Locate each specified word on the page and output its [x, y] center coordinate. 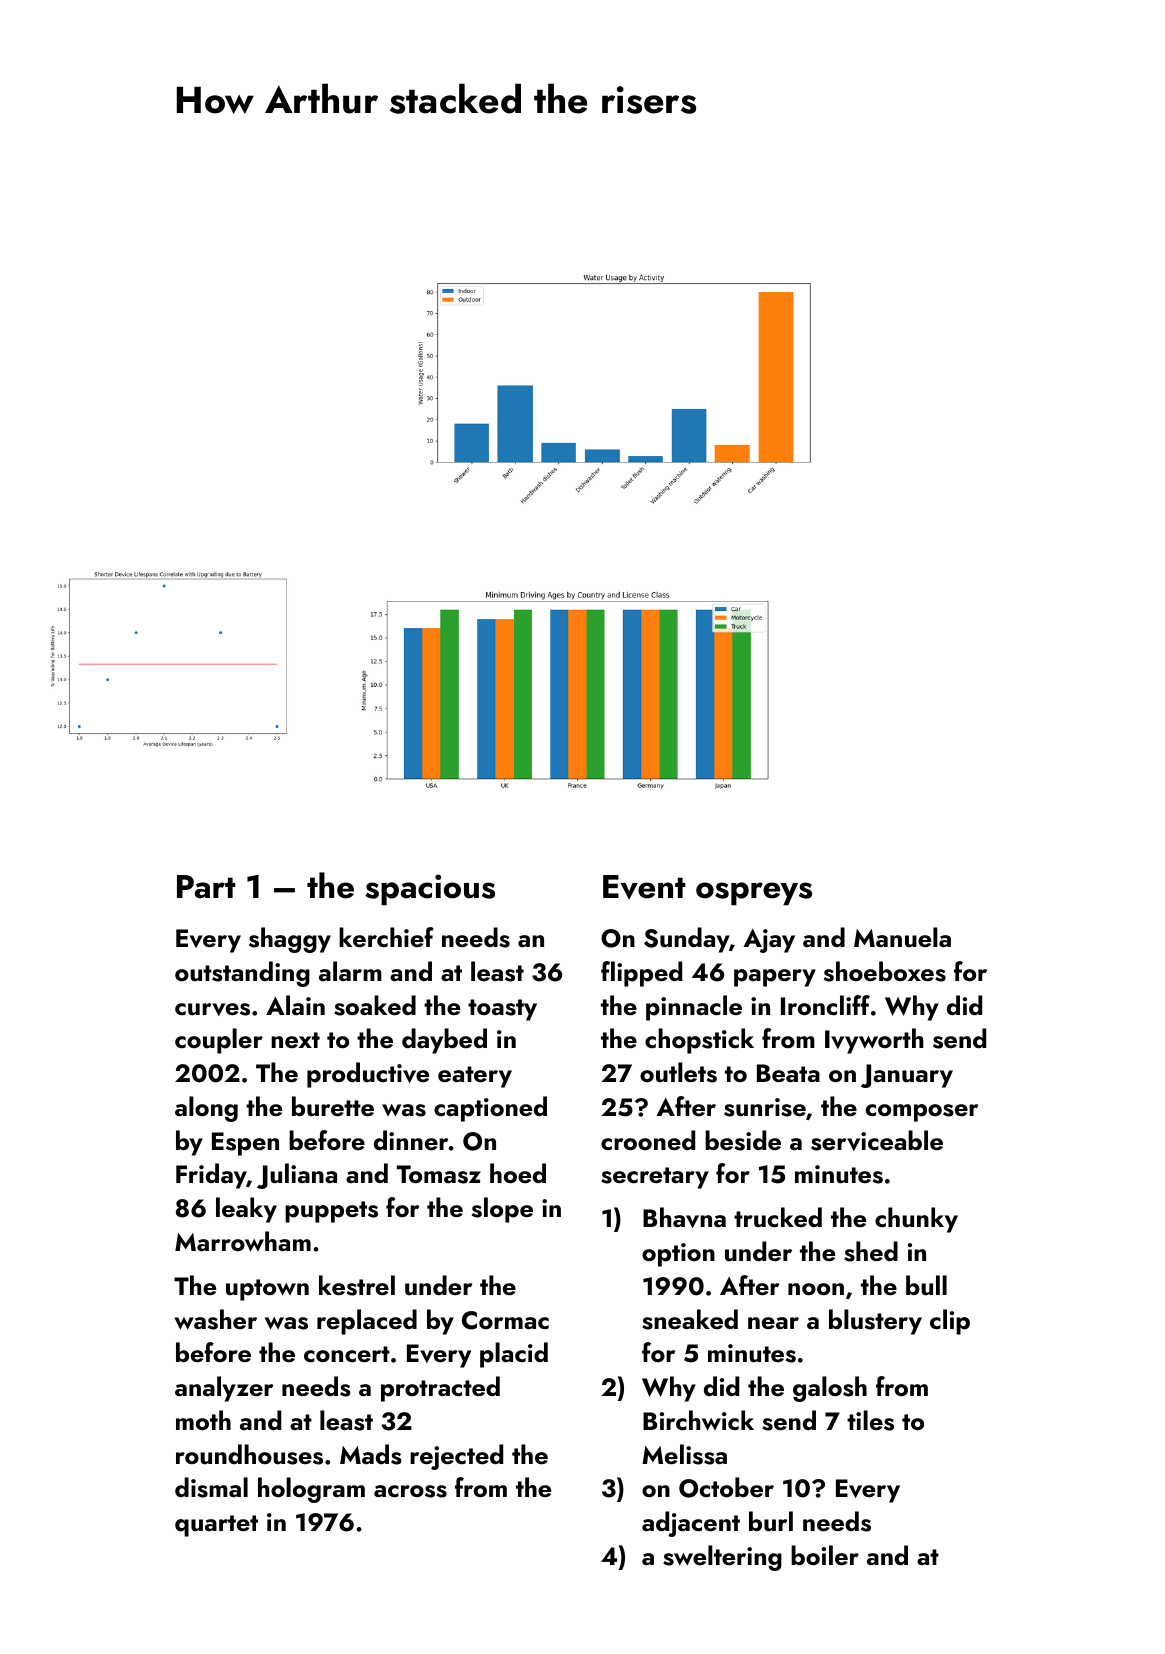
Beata [788, 1073]
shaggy [290, 940]
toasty [502, 1010]
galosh [830, 1389]
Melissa [684, 1454]
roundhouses [249, 1454]
